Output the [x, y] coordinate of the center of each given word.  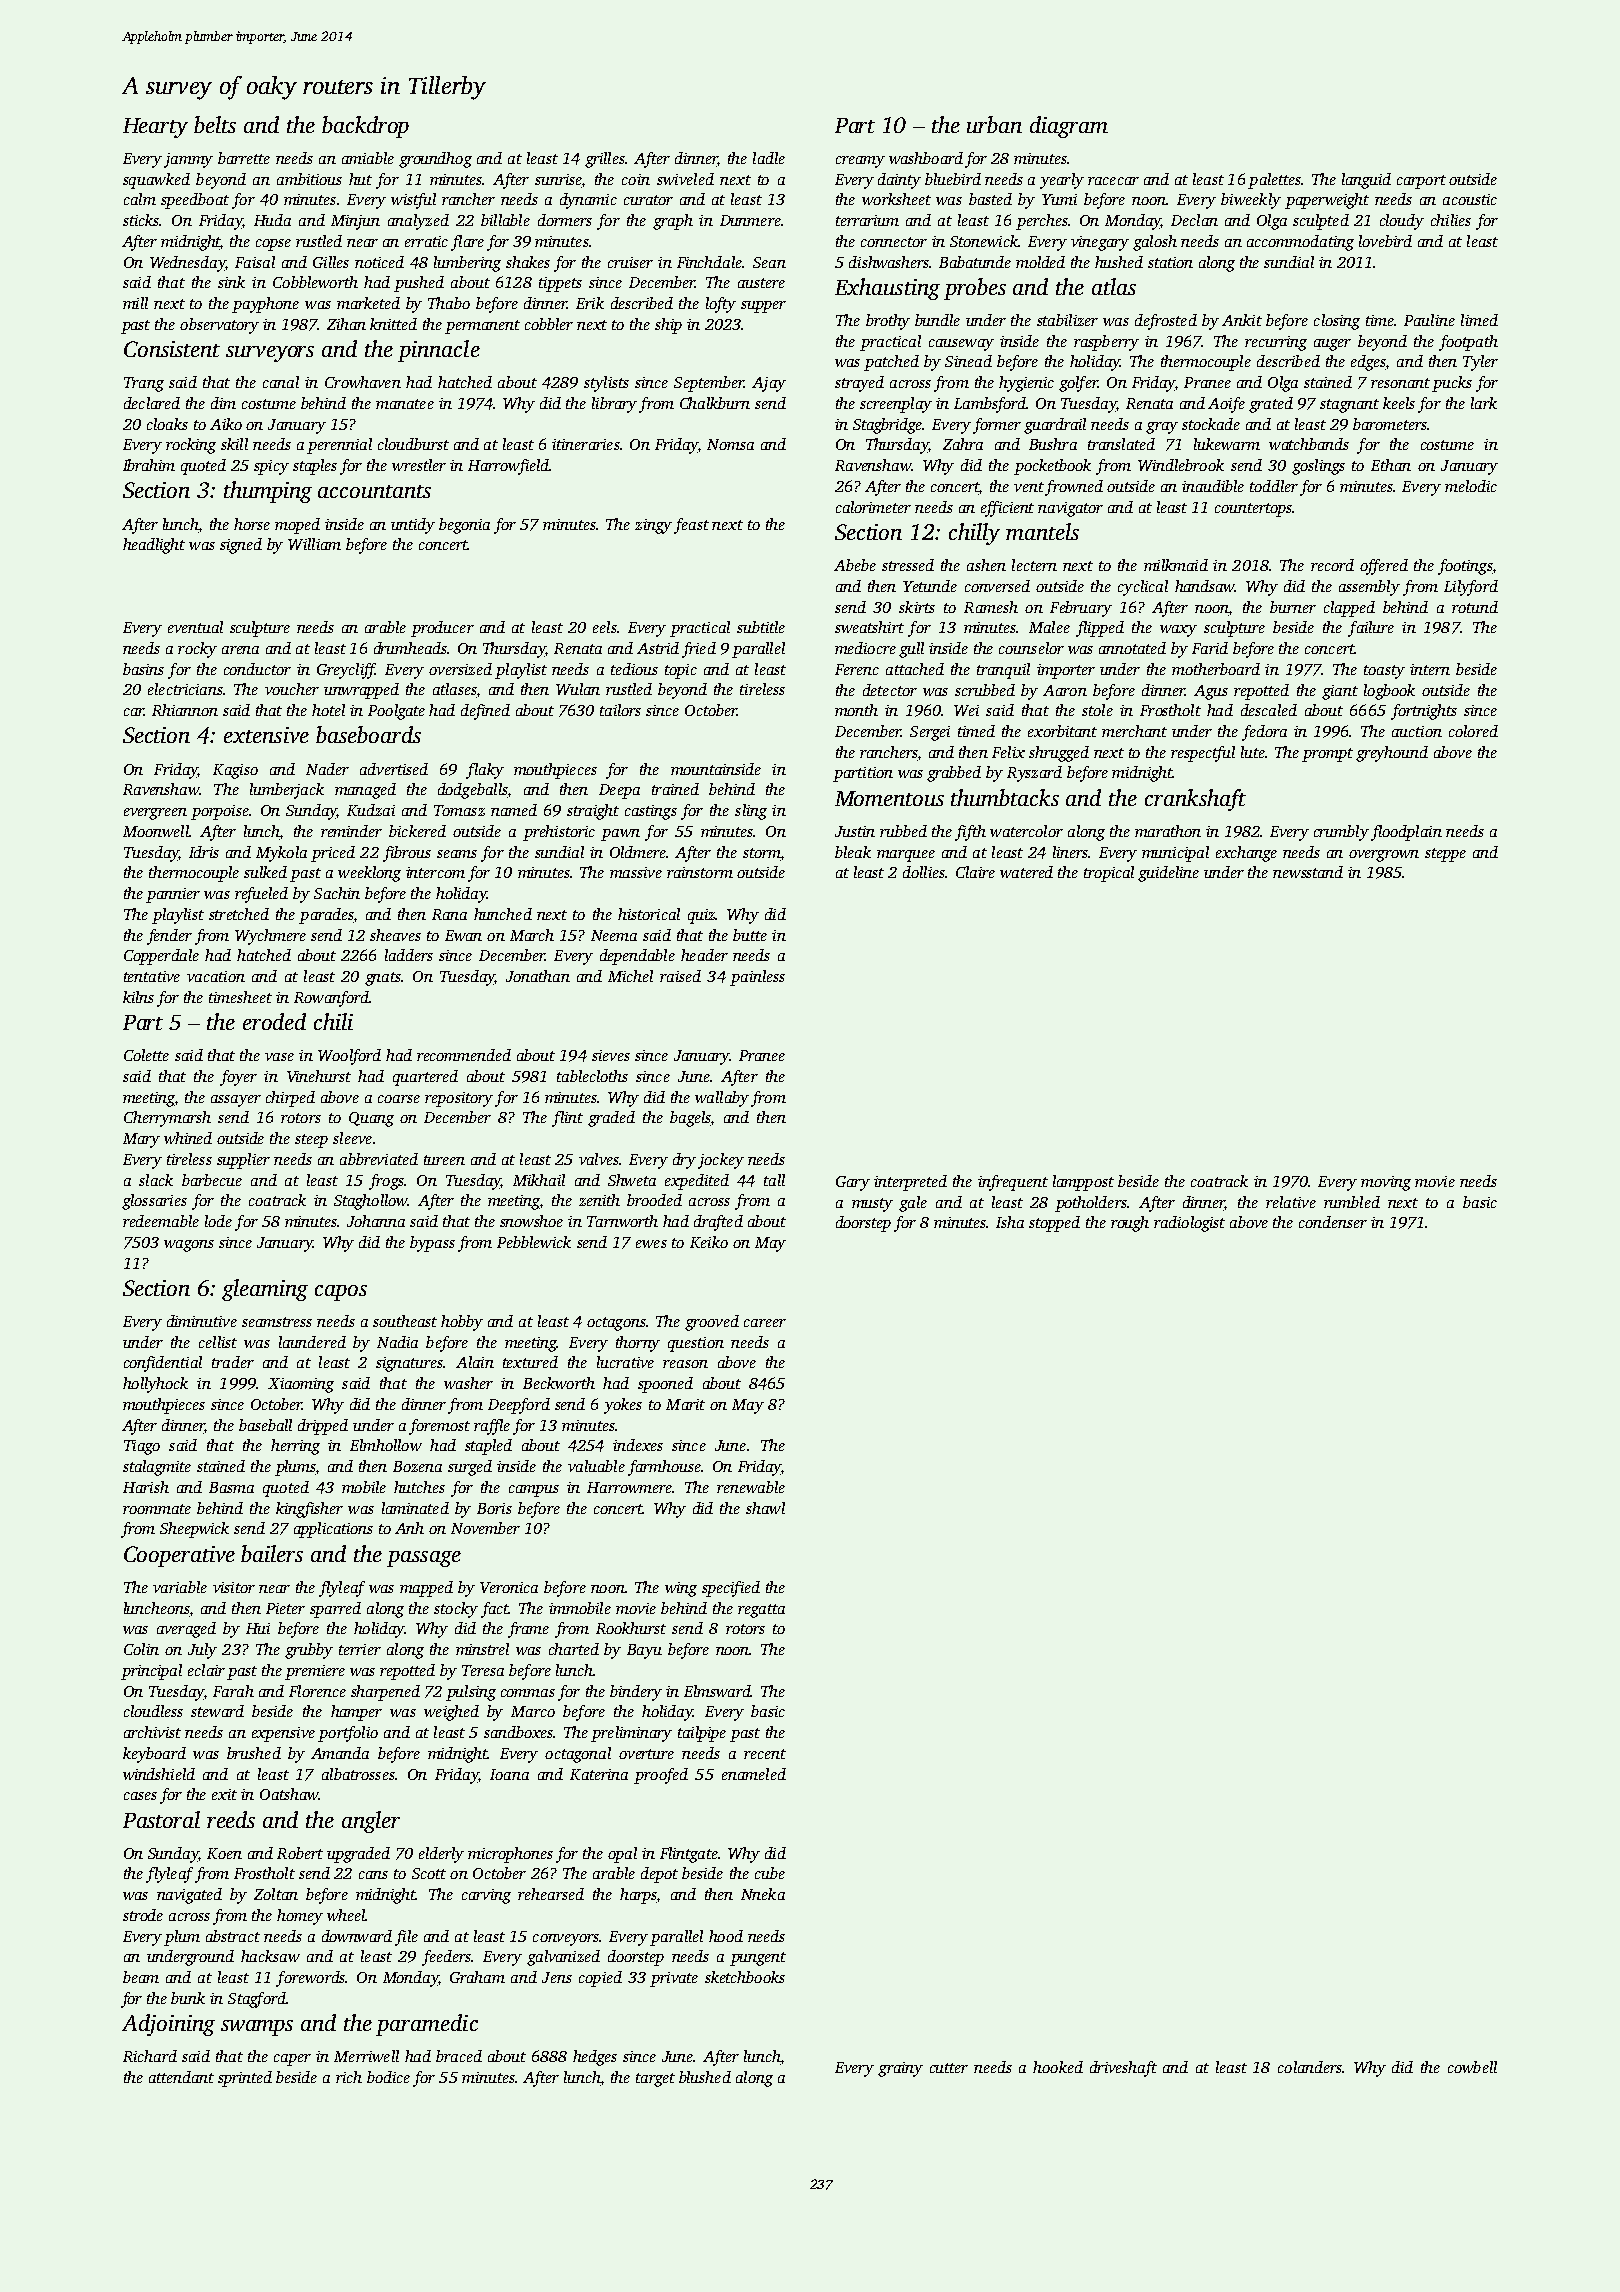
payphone [265, 305]
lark [1484, 403]
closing [1337, 322]
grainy [900, 2069]
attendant [181, 2077]
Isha [1010, 1222]
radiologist [1189, 1224]
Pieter [285, 1608]
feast [691, 526]
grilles [605, 160]
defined [485, 712]
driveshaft [1123, 2069]
